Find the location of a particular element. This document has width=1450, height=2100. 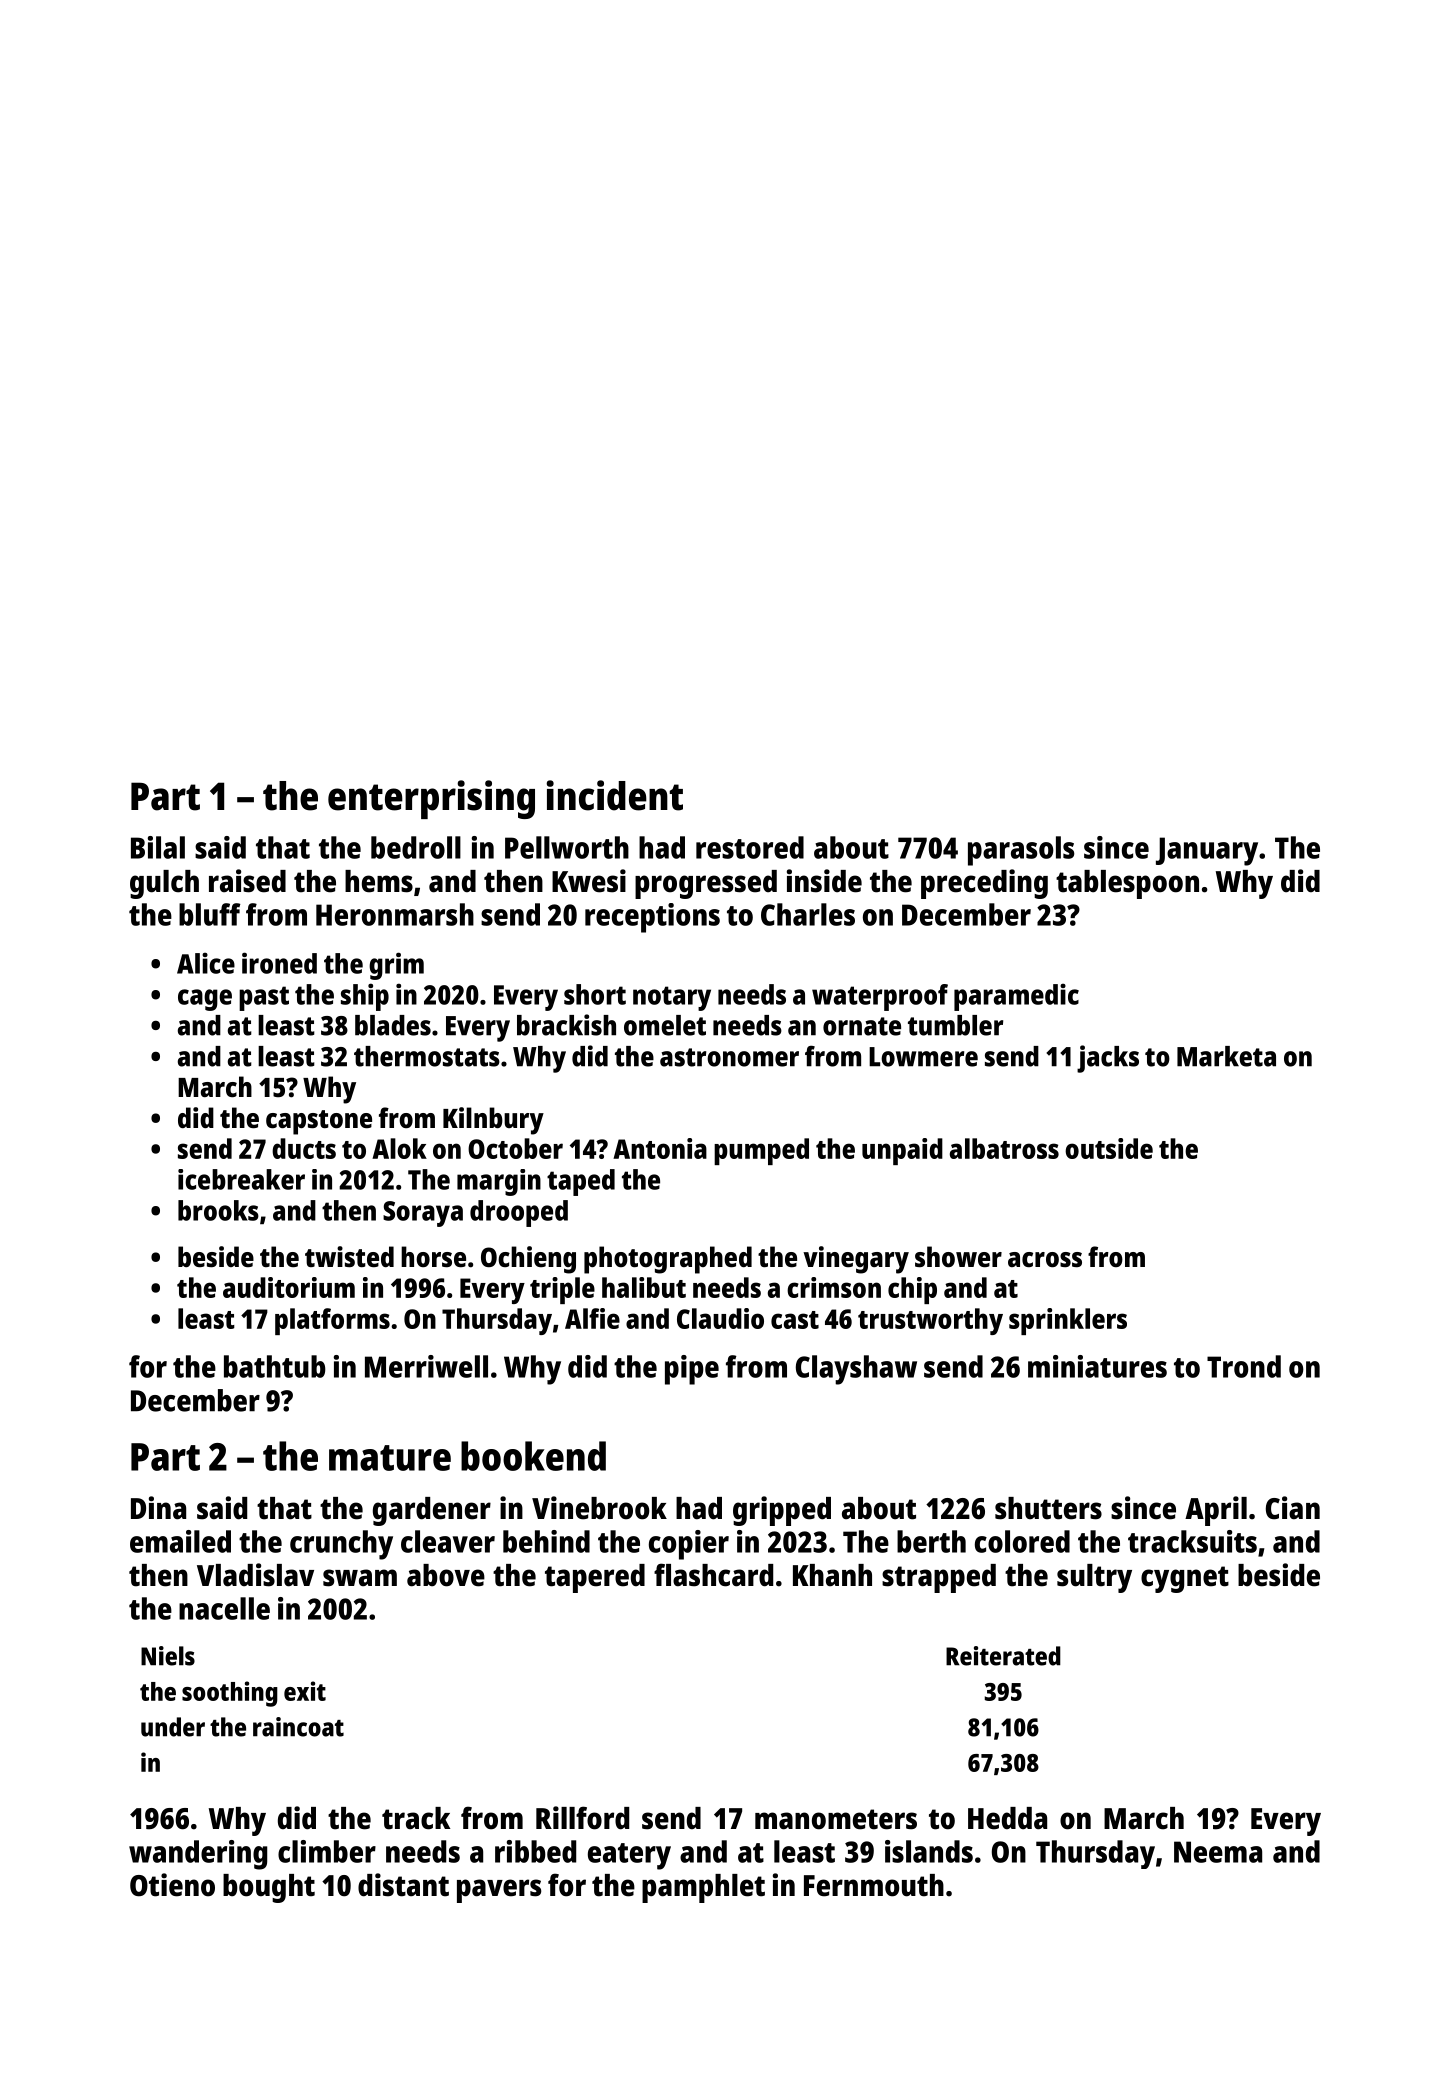

gripped is located at coordinates (782, 1511).
